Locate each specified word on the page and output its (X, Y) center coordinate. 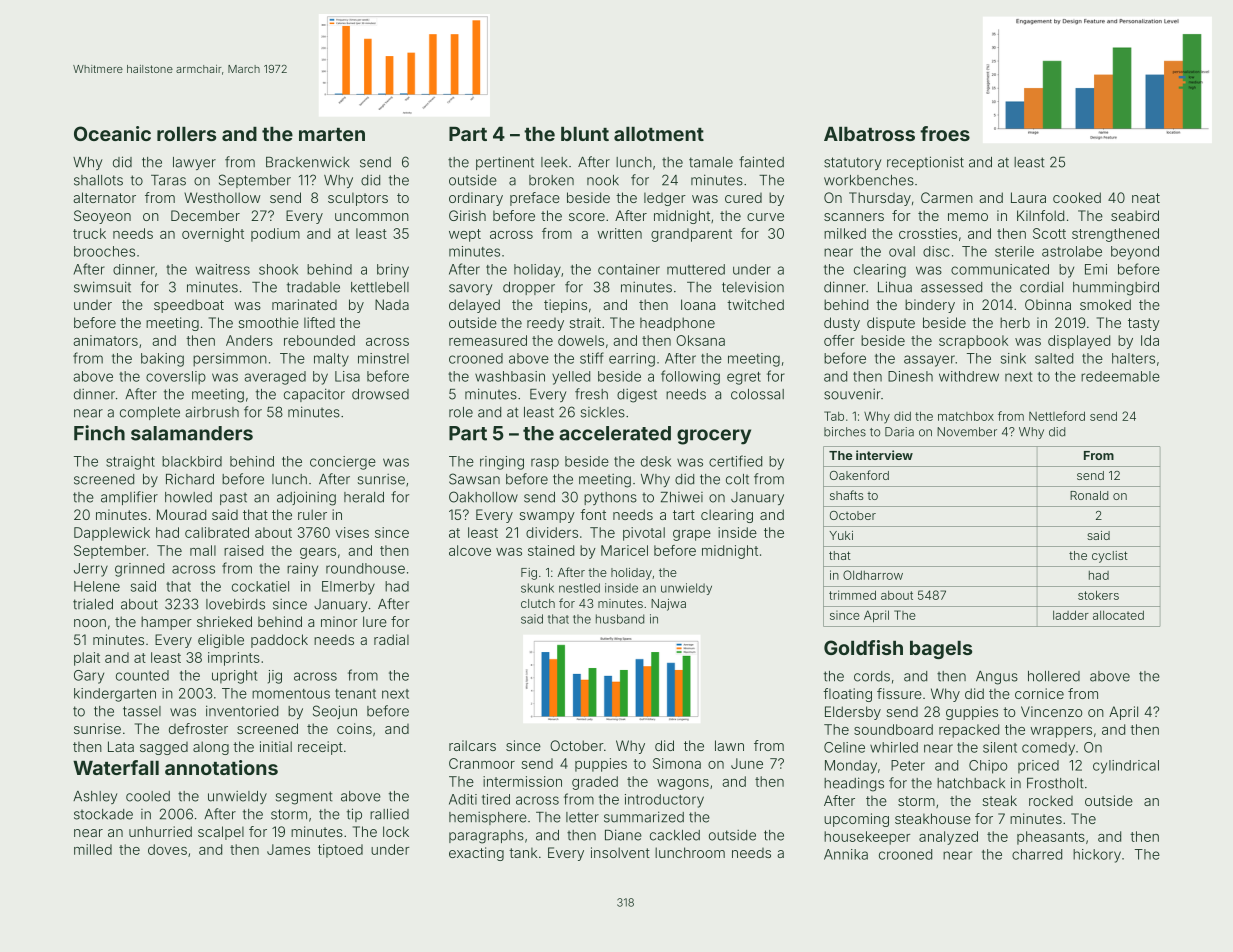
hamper (166, 623)
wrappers (1061, 732)
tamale (711, 162)
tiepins (565, 306)
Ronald (1089, 495)
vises (352, 532)
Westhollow (222, 197)
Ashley (95, 797)
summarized (644, 817)
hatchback (971, 783)
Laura (1028, 197)
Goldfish (863, 647)
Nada (392, 304)
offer (839, 340)
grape (692, 535)
